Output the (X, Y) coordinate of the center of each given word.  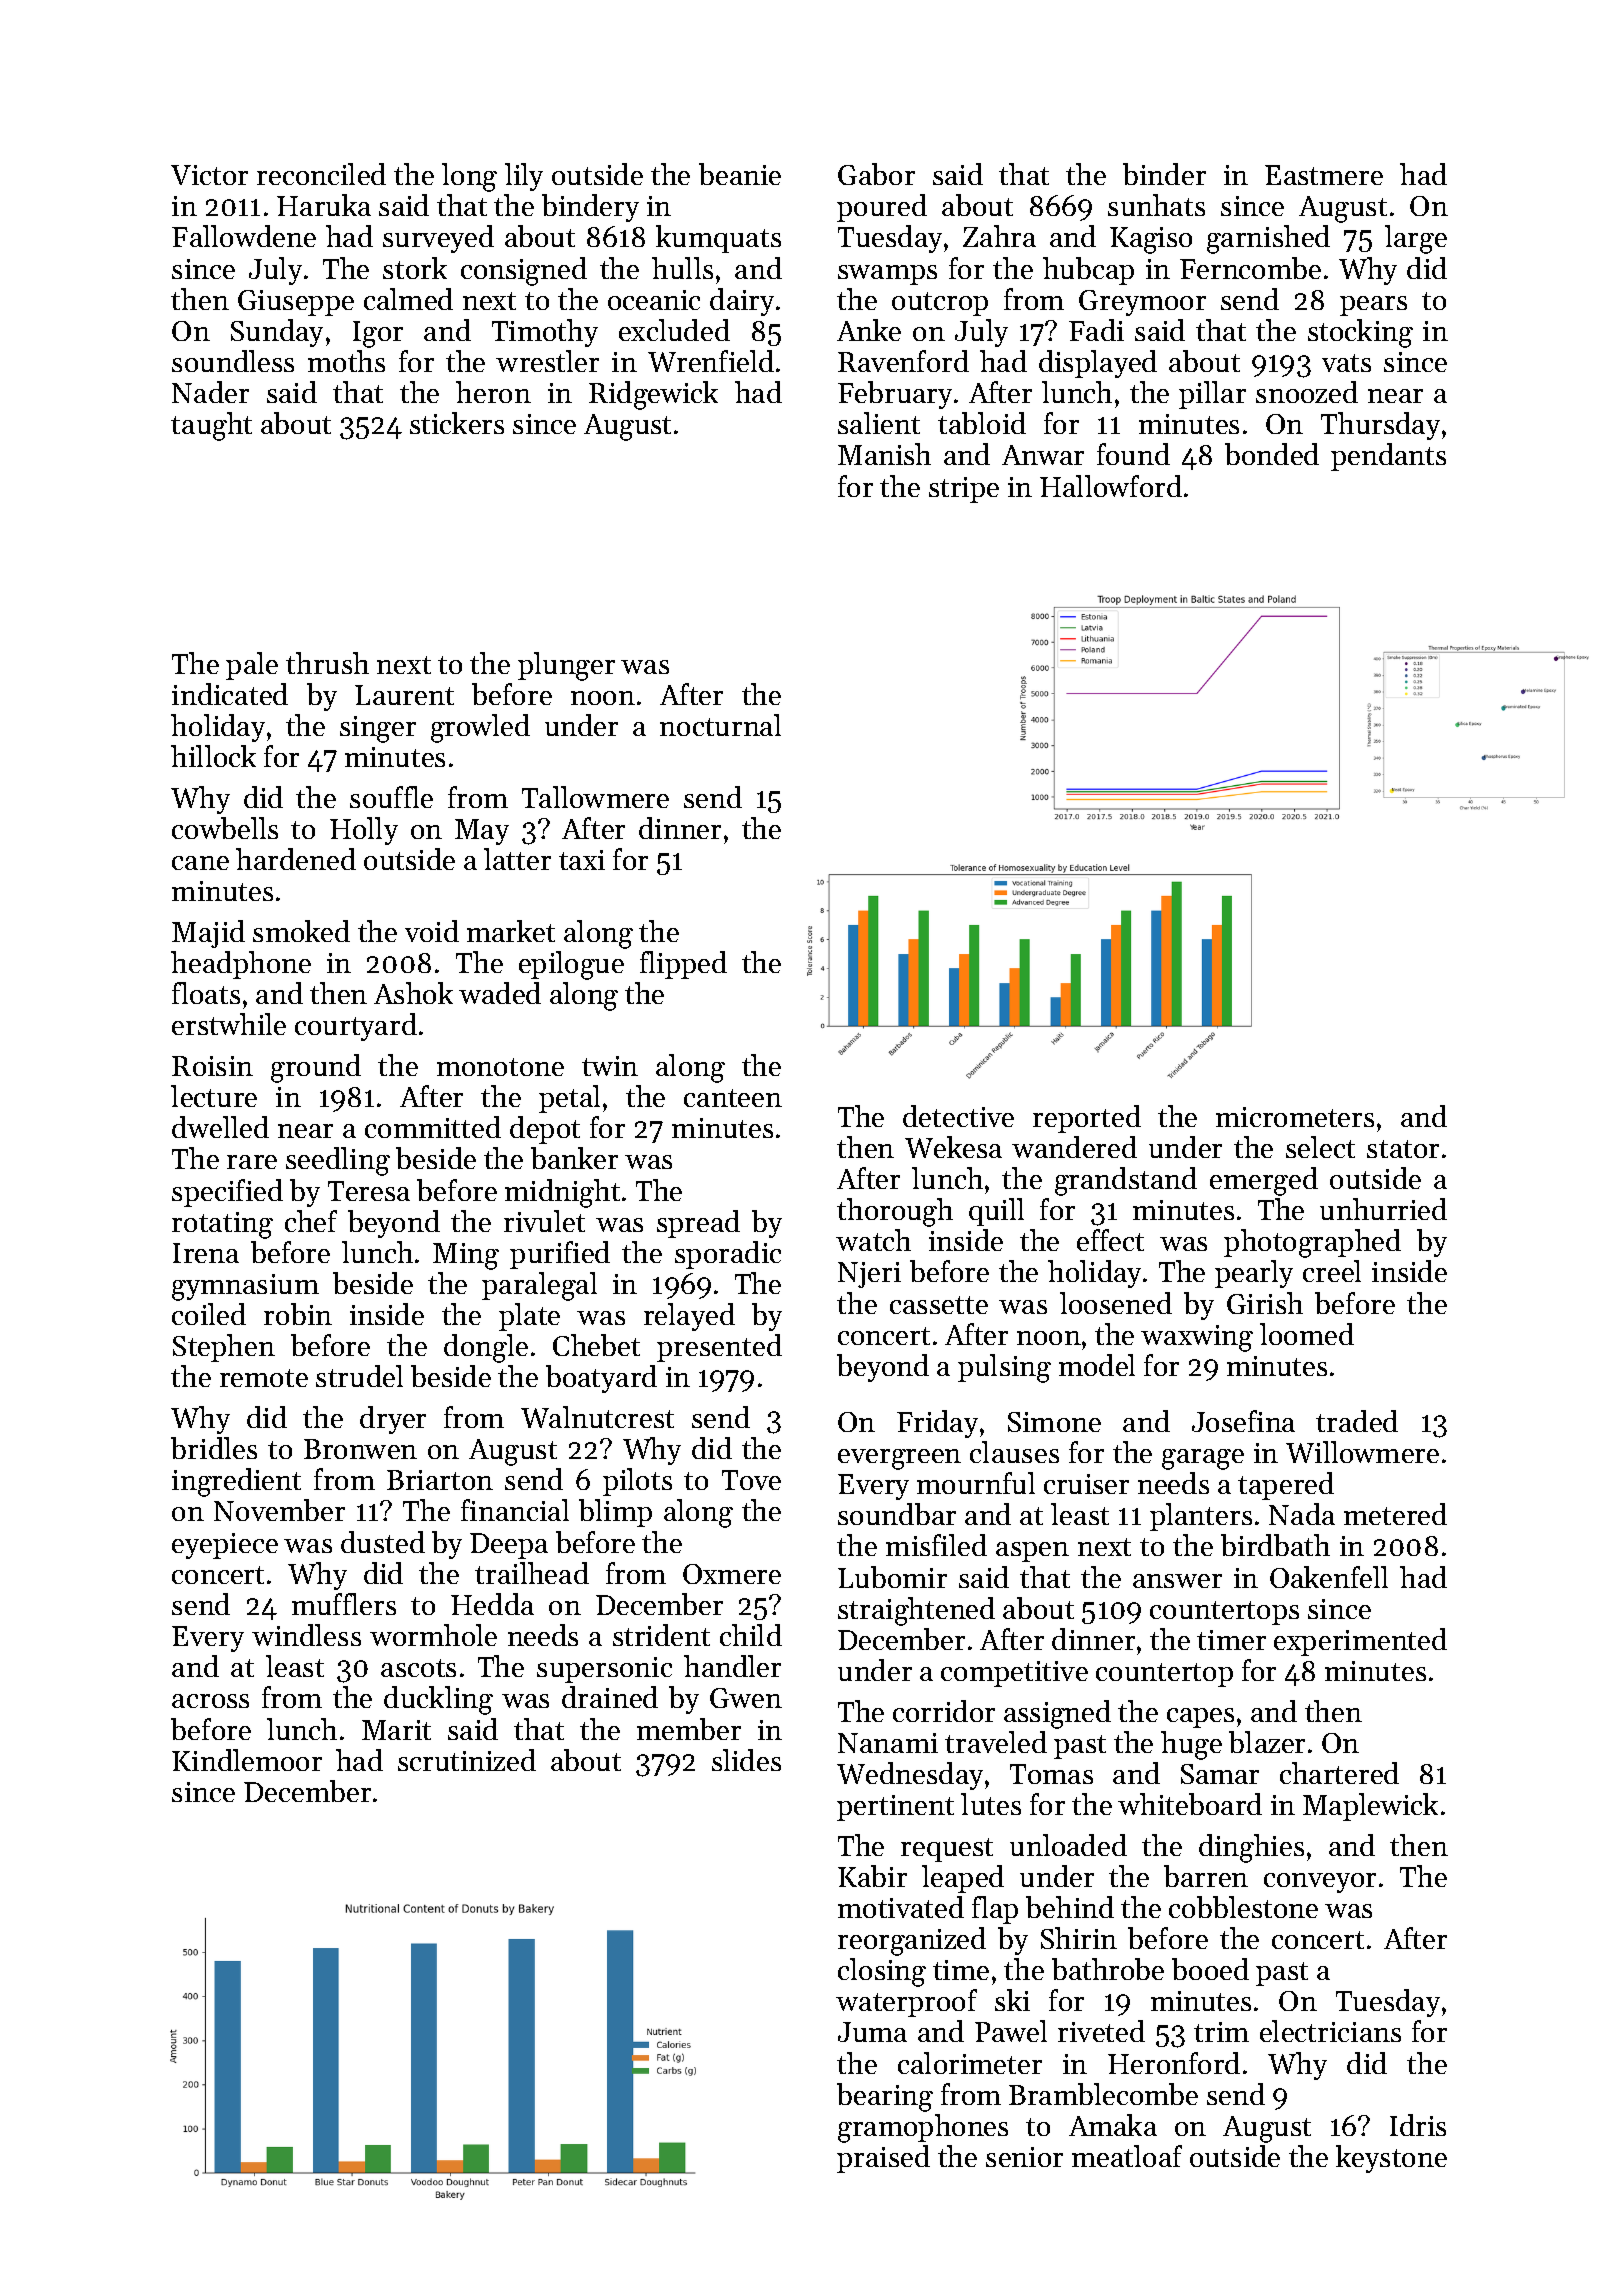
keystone (1391, 2159)
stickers (457, 423)
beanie (740, 174)
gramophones (923, 2128)
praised (883, 2159)
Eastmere (1324, 175)
